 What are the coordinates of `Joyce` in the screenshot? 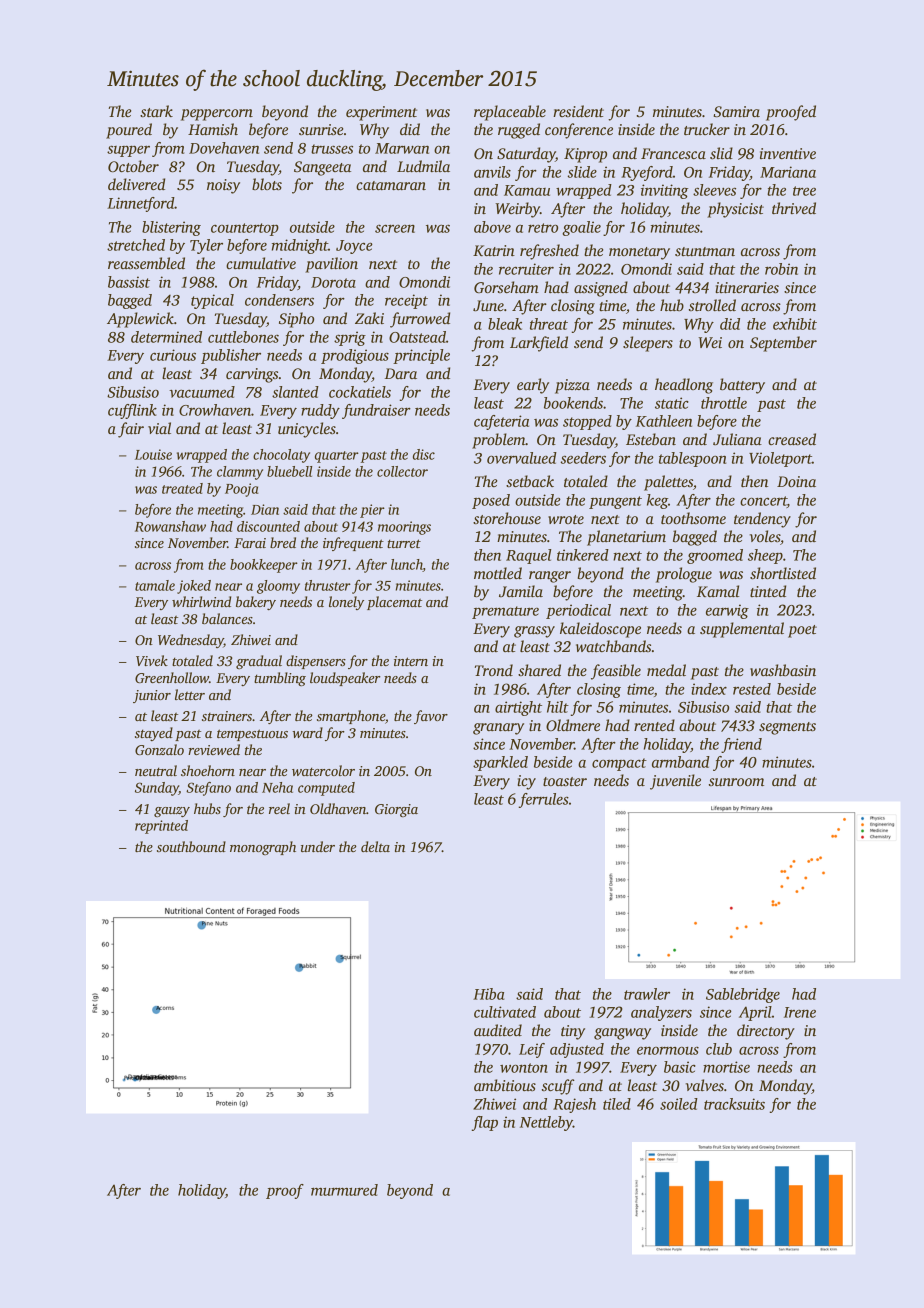 It's located at (354, 247).
